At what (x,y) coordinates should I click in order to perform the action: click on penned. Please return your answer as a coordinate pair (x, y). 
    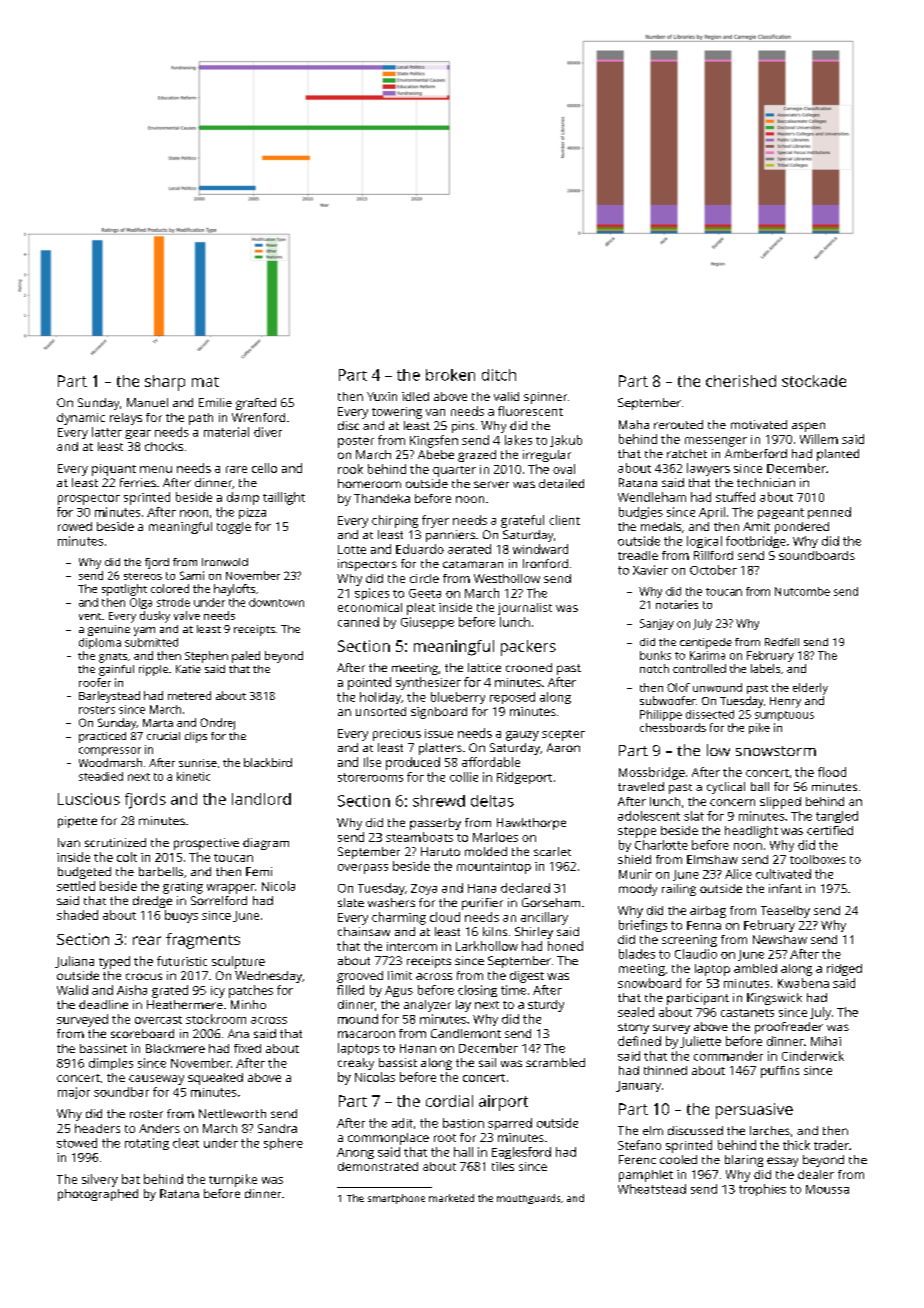
    Looking at the image, I should click on (829, 513).
